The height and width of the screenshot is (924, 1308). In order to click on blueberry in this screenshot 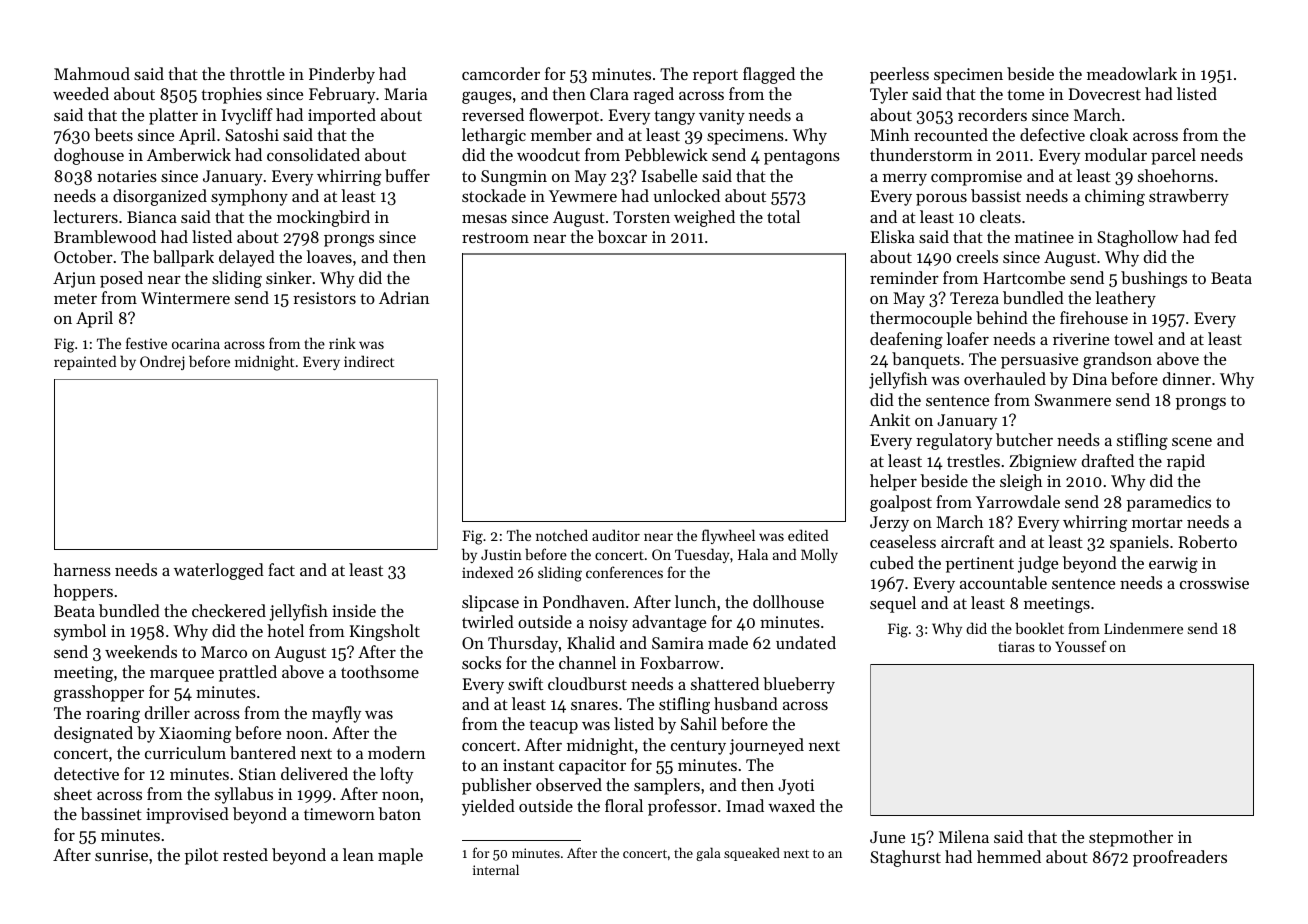, I will do `click(799, 685)`.
